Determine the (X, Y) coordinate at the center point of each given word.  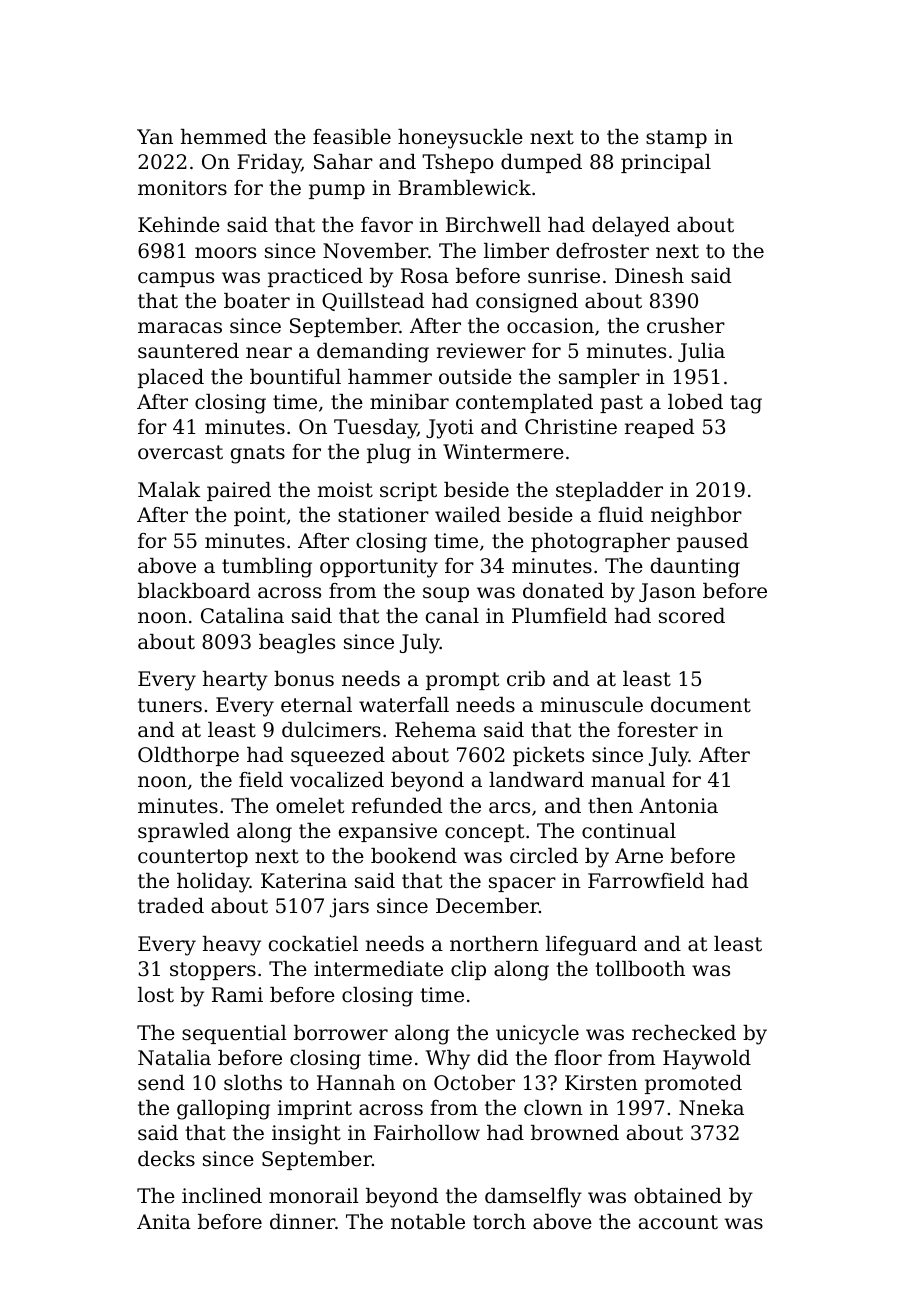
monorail (314, 1196)
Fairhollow (427, 1133)
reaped (659, 428)
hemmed (224, 137)
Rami (237, 994)
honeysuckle (460, 139)
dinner (302, 1222)
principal (666, 163)
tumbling (267, 568)
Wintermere (503, 452)
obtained (678, 1196)
